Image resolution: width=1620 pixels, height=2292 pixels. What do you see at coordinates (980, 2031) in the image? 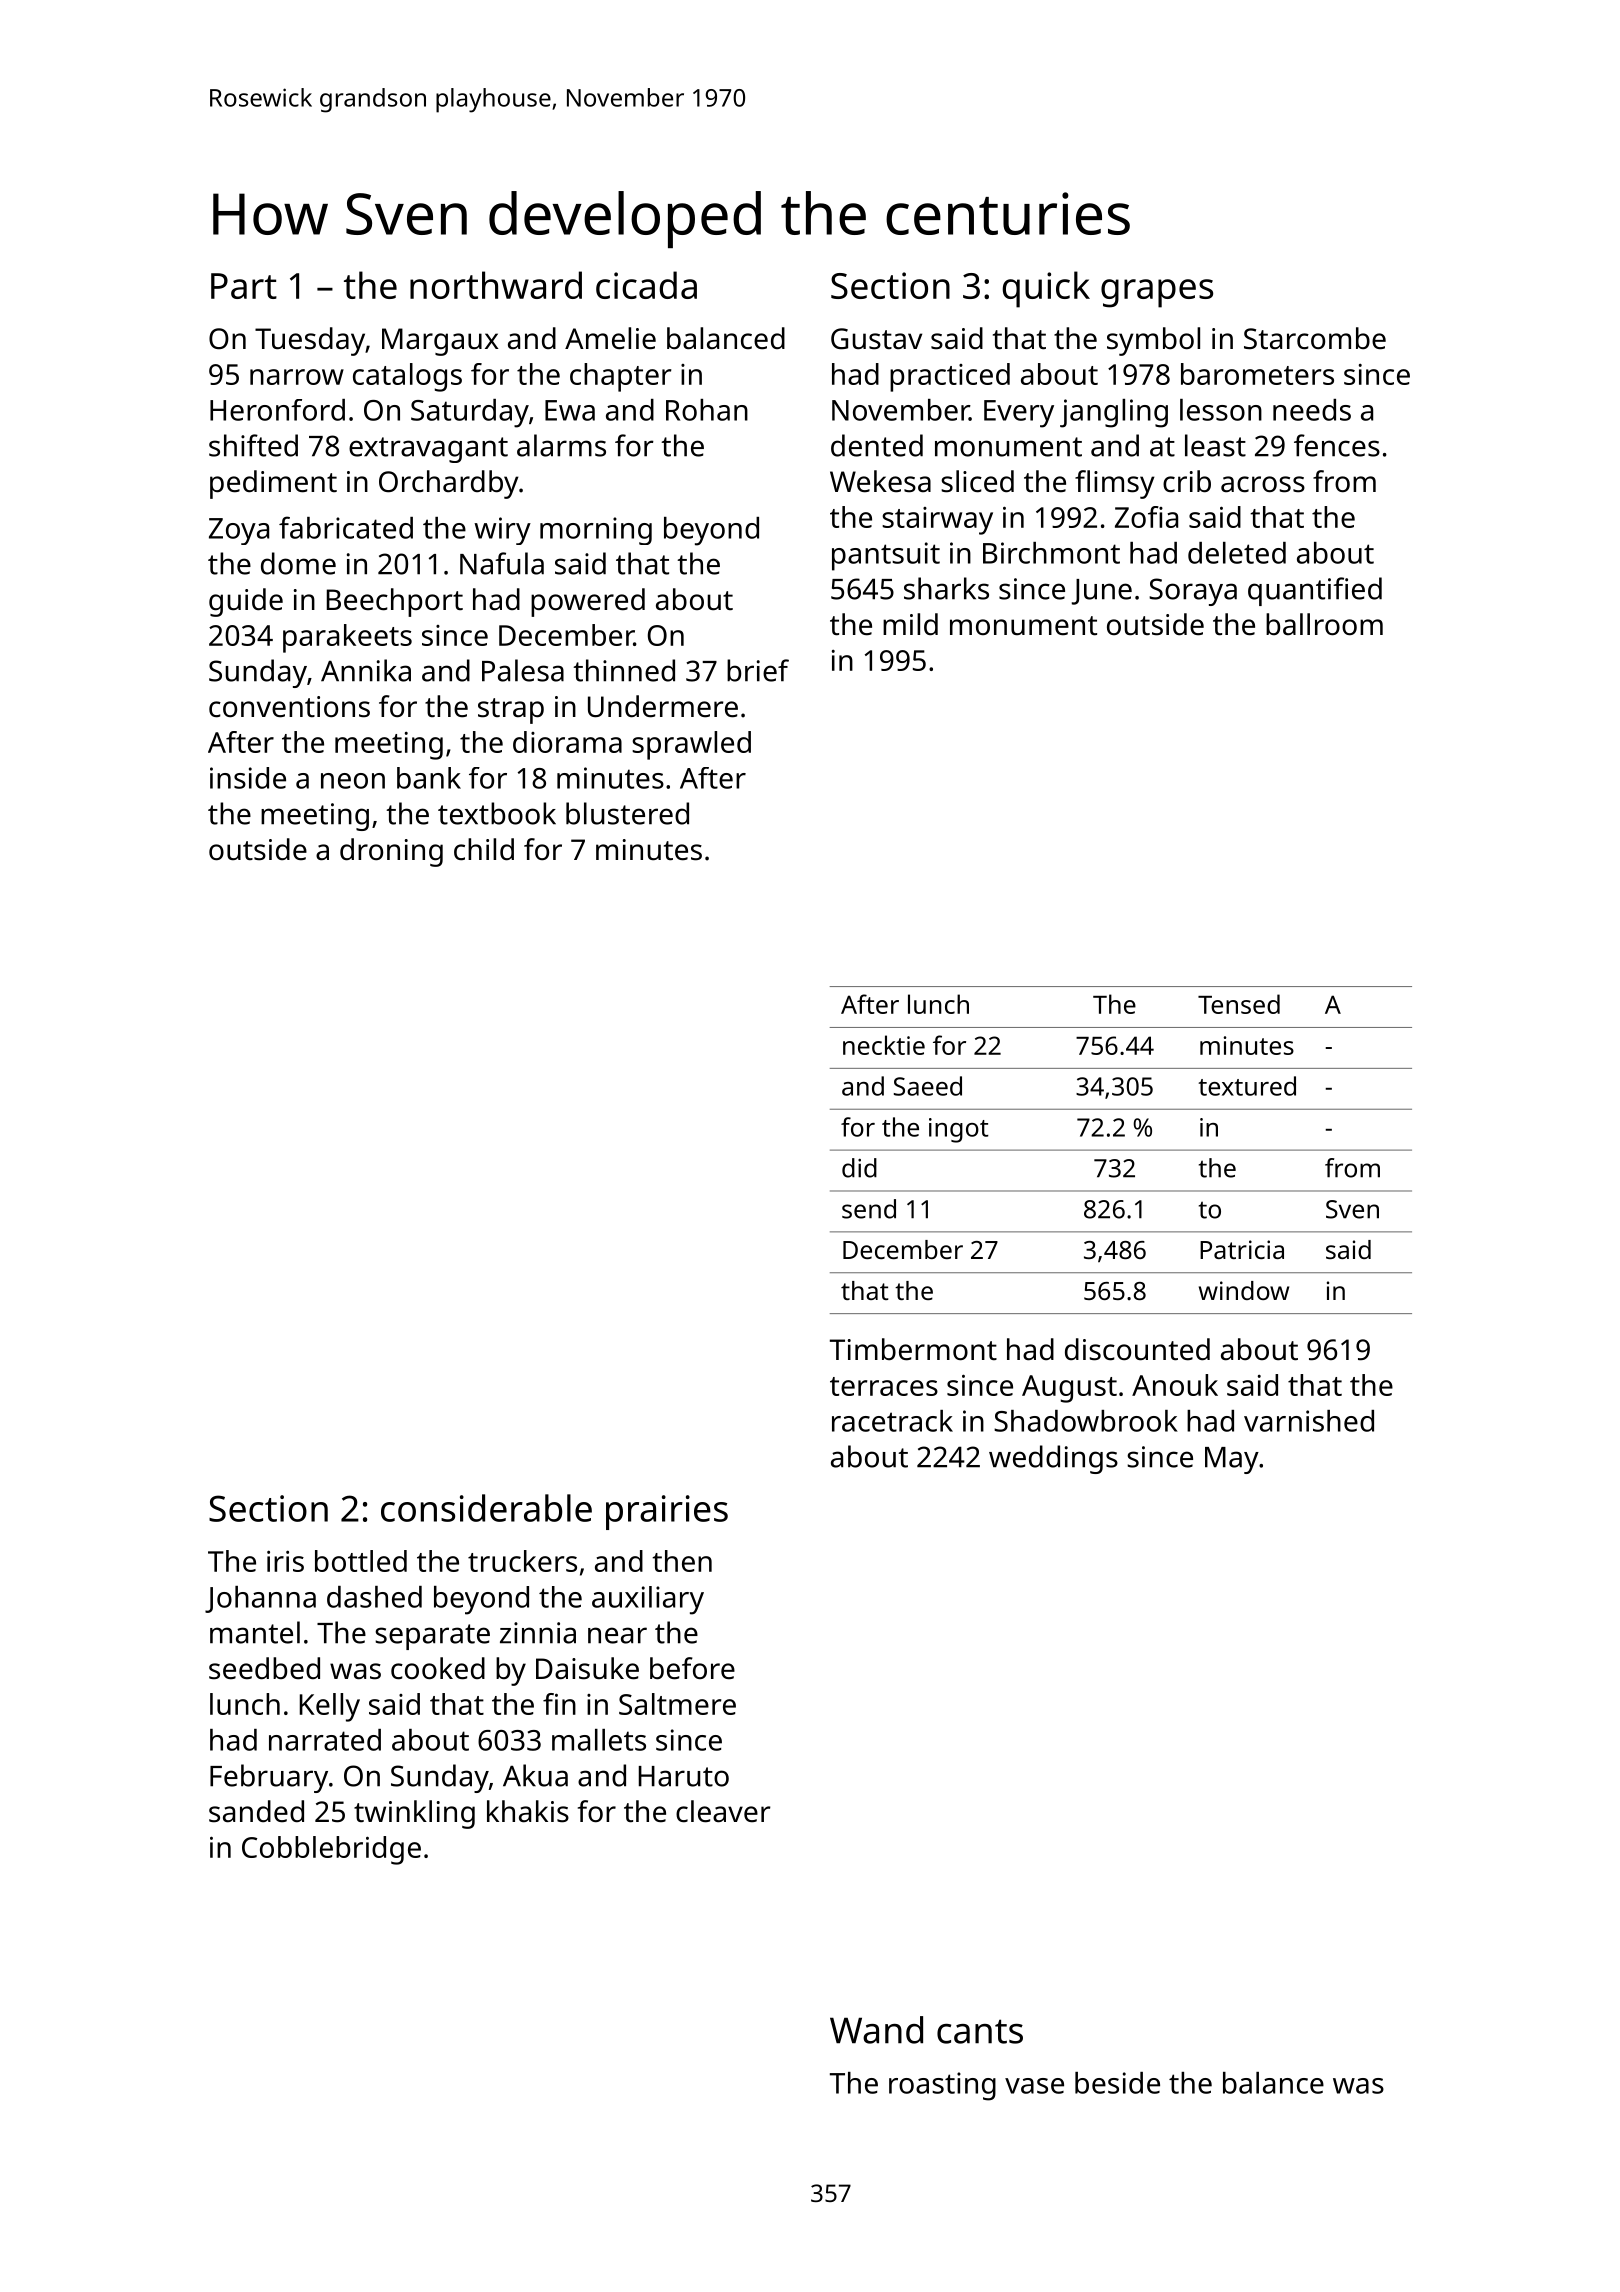
I see `cants` at bounding box center [980, 2031].
